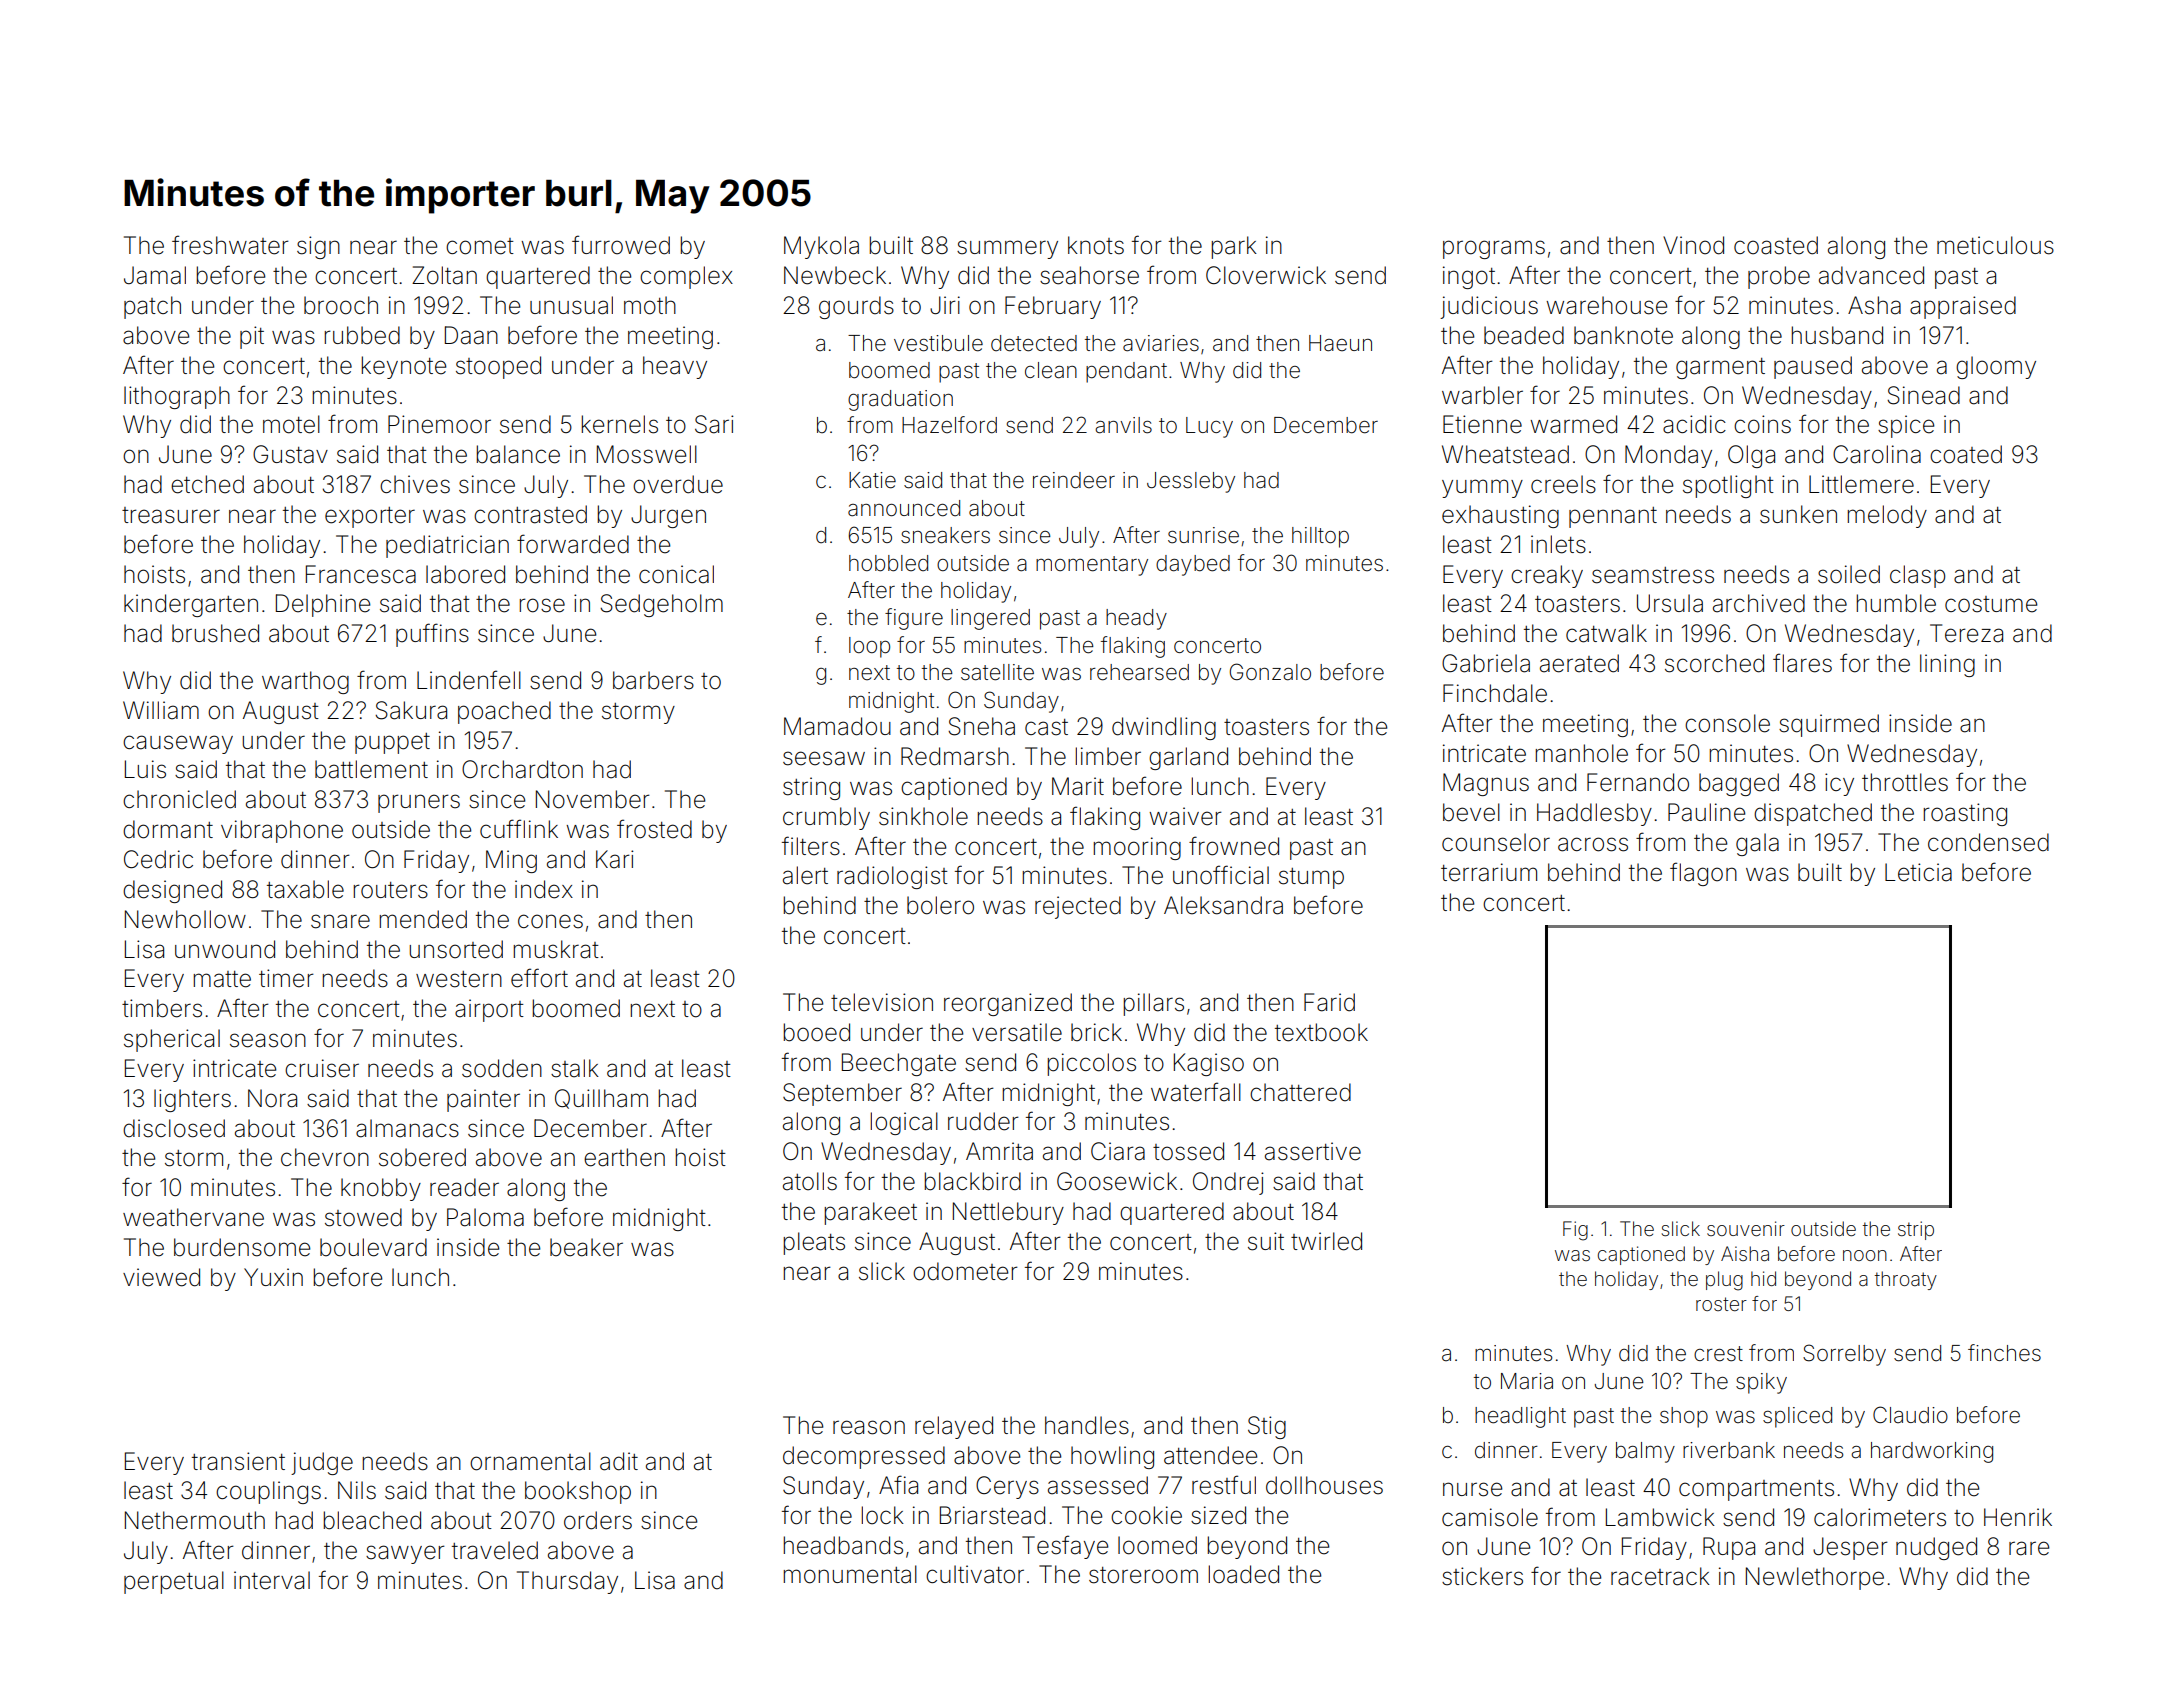 The height and width of the screenshot is (1683, 2178). What do you see at coordinates (1482, 488) in the screenshot?
I see `yummy` at bounding box center [1482, 488].
